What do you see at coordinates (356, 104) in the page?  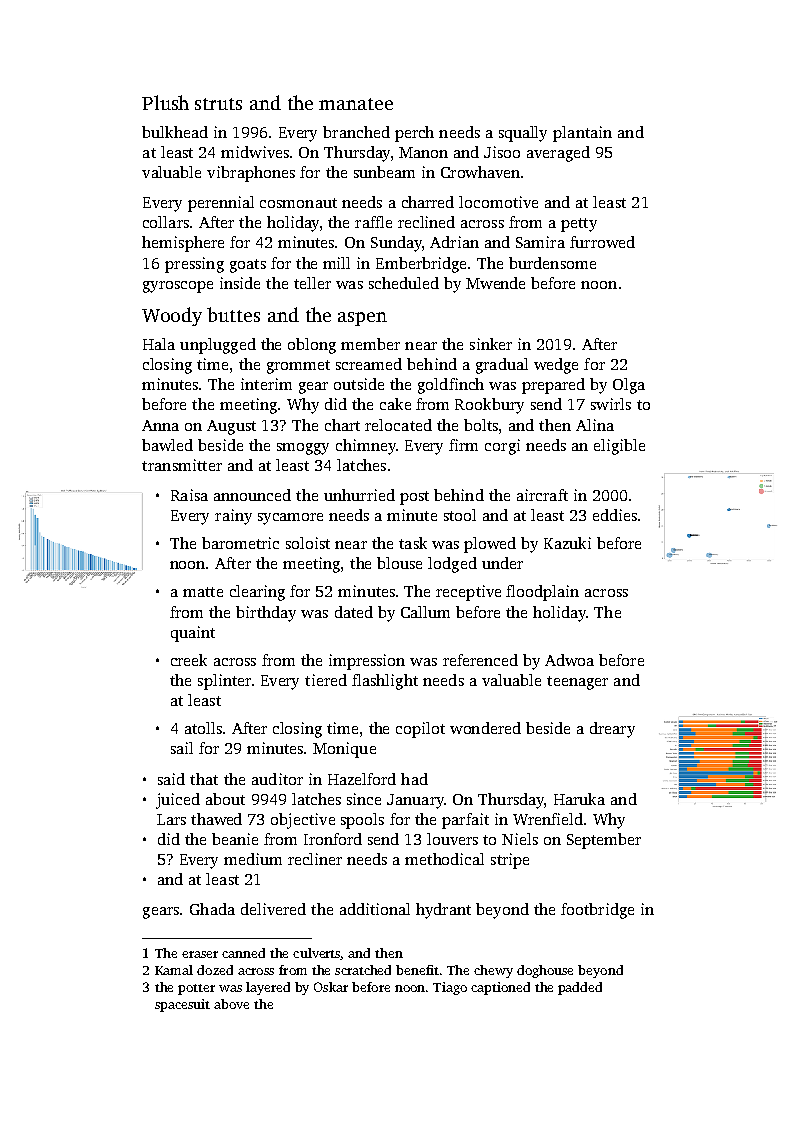 I see `manatee` at bounding box center [356, 104].
